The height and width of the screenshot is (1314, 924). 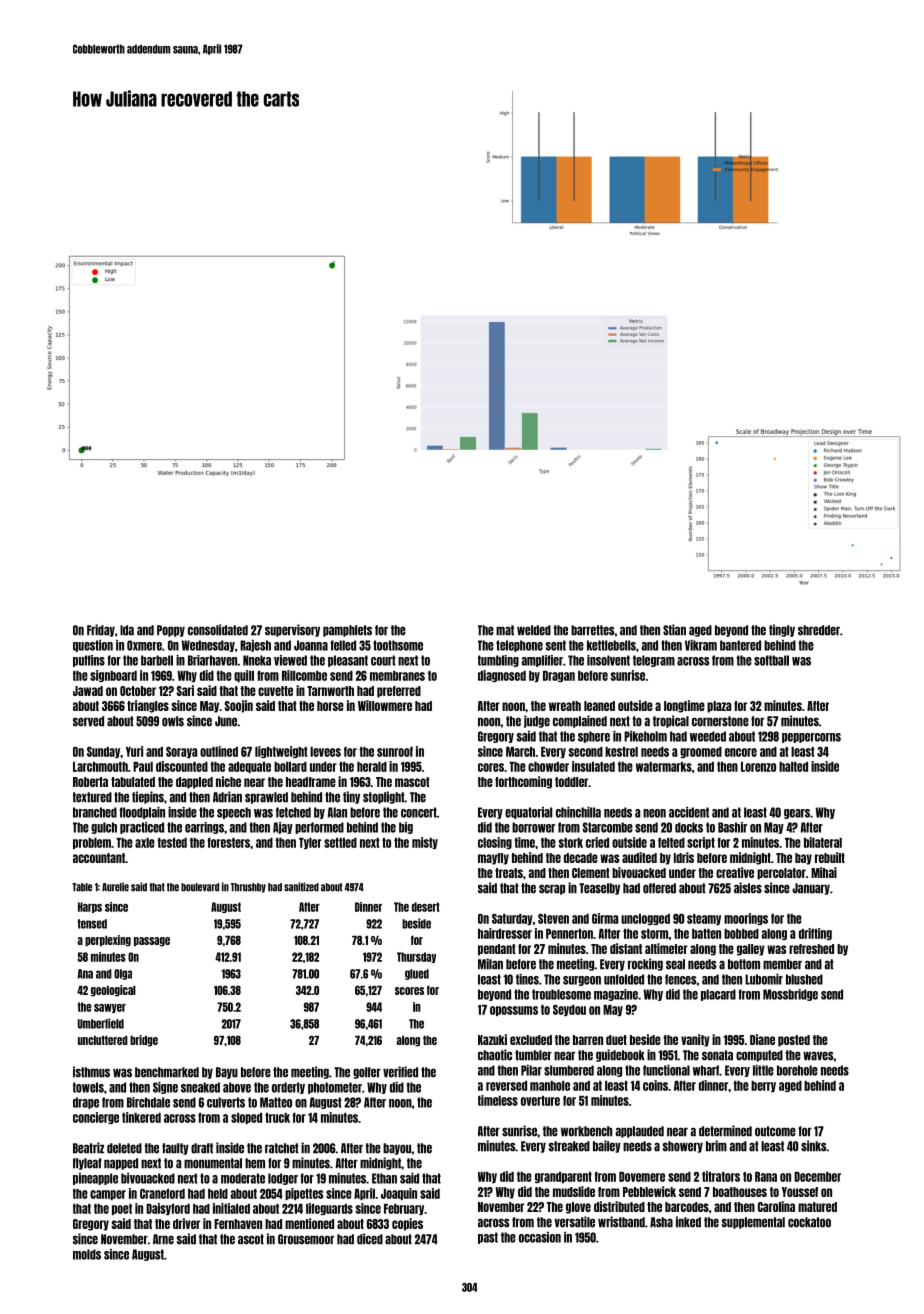 I want to click on chowder, so click(x=548, y=767).
